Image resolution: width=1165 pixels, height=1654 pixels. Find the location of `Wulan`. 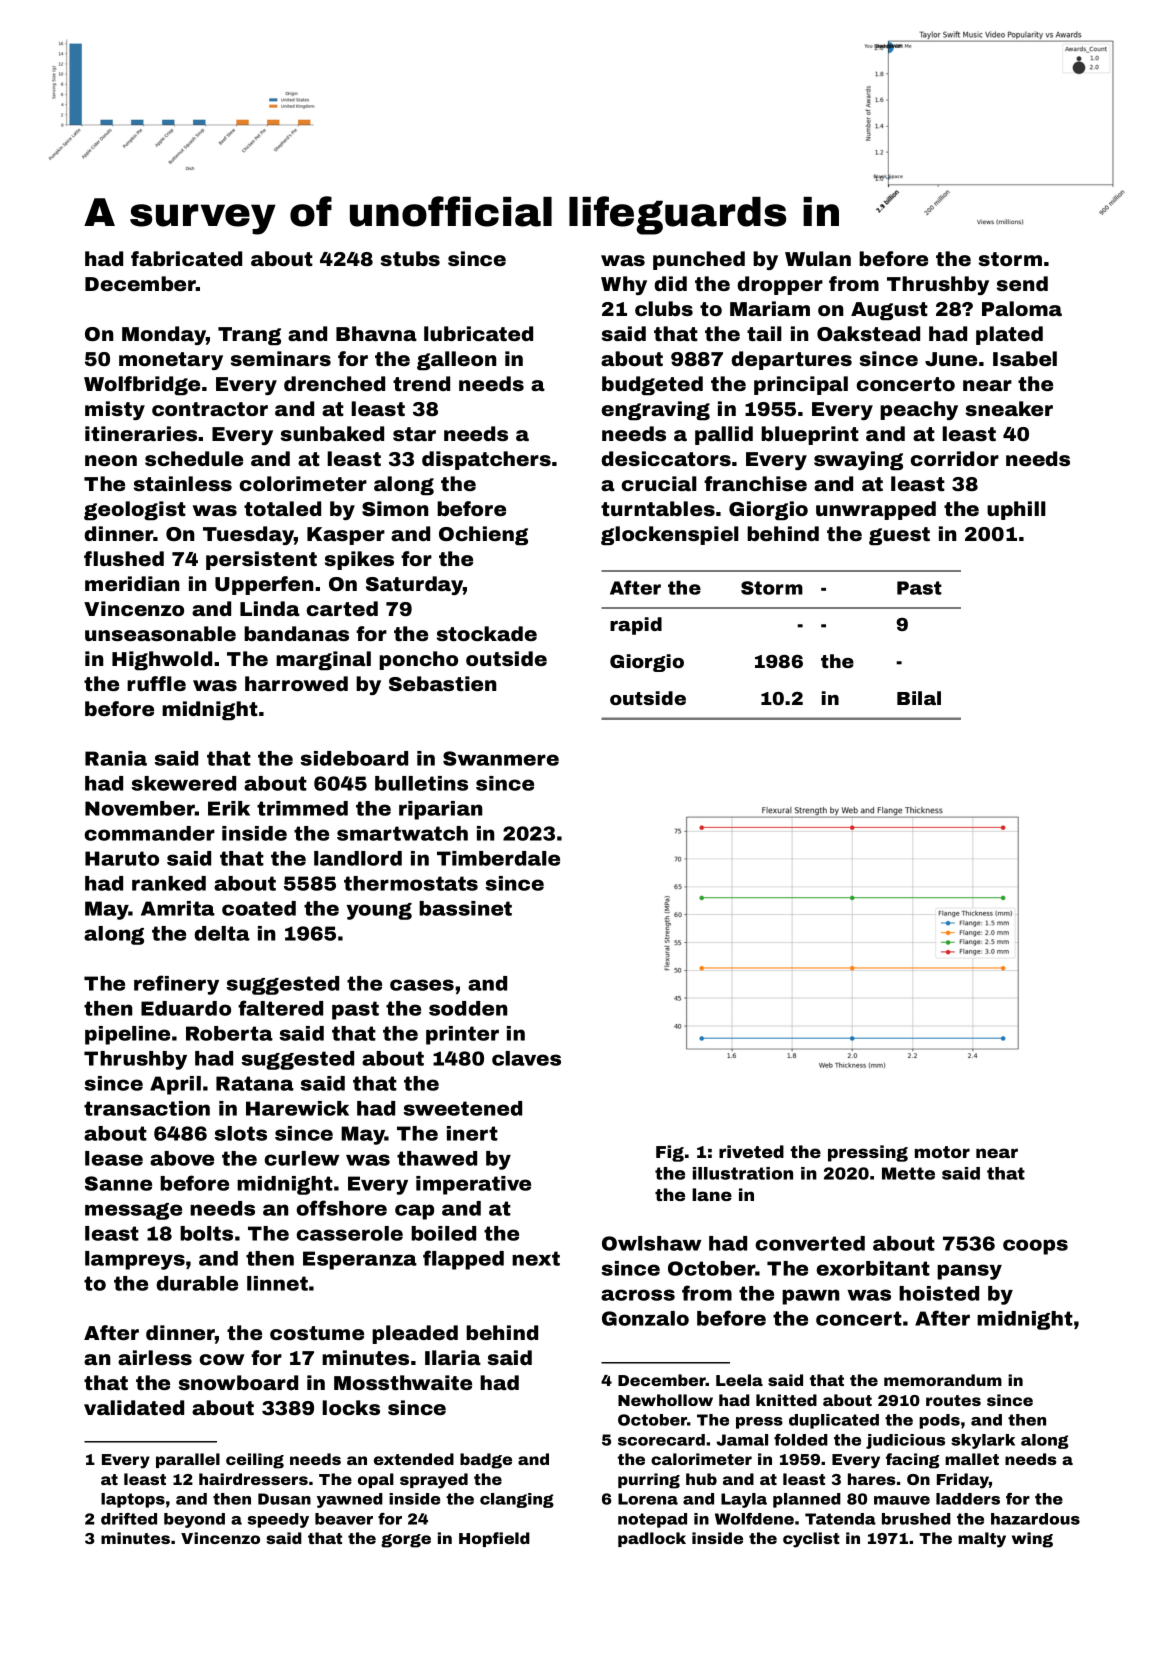

Wulan is located at coordinates (818, 258).
